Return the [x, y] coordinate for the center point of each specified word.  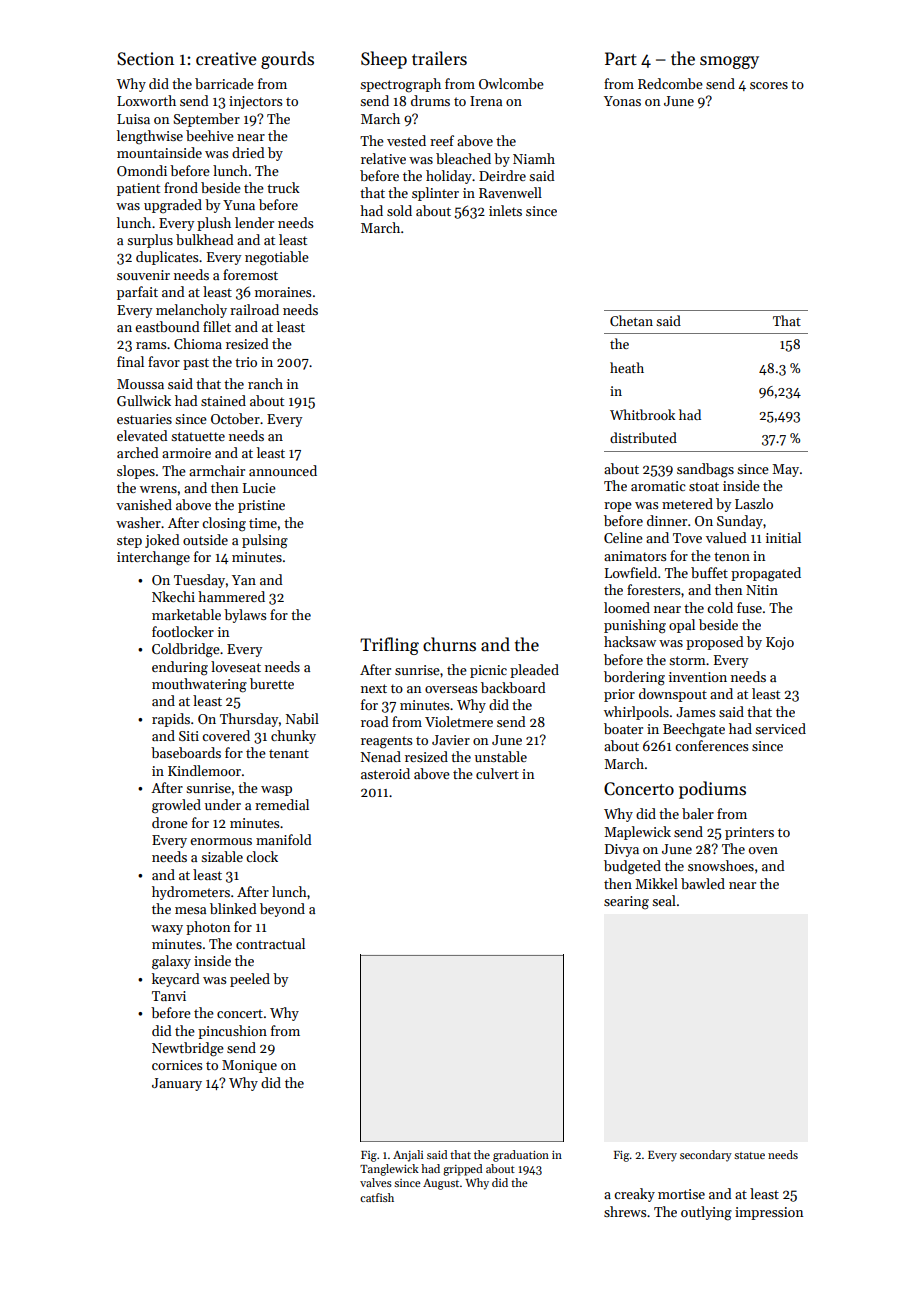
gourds [287, 60]
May [785, 470]
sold [399, 210]
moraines [283, 292]
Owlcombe [511, 83]
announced [283, 470]
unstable [501, 756]
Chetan [631, 320]
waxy [167, 930]
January [177, 1084]
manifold [284, 839]
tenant [289, 753]
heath [627, 367]
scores [769, 85]
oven [763, 850]
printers [749, 833]
